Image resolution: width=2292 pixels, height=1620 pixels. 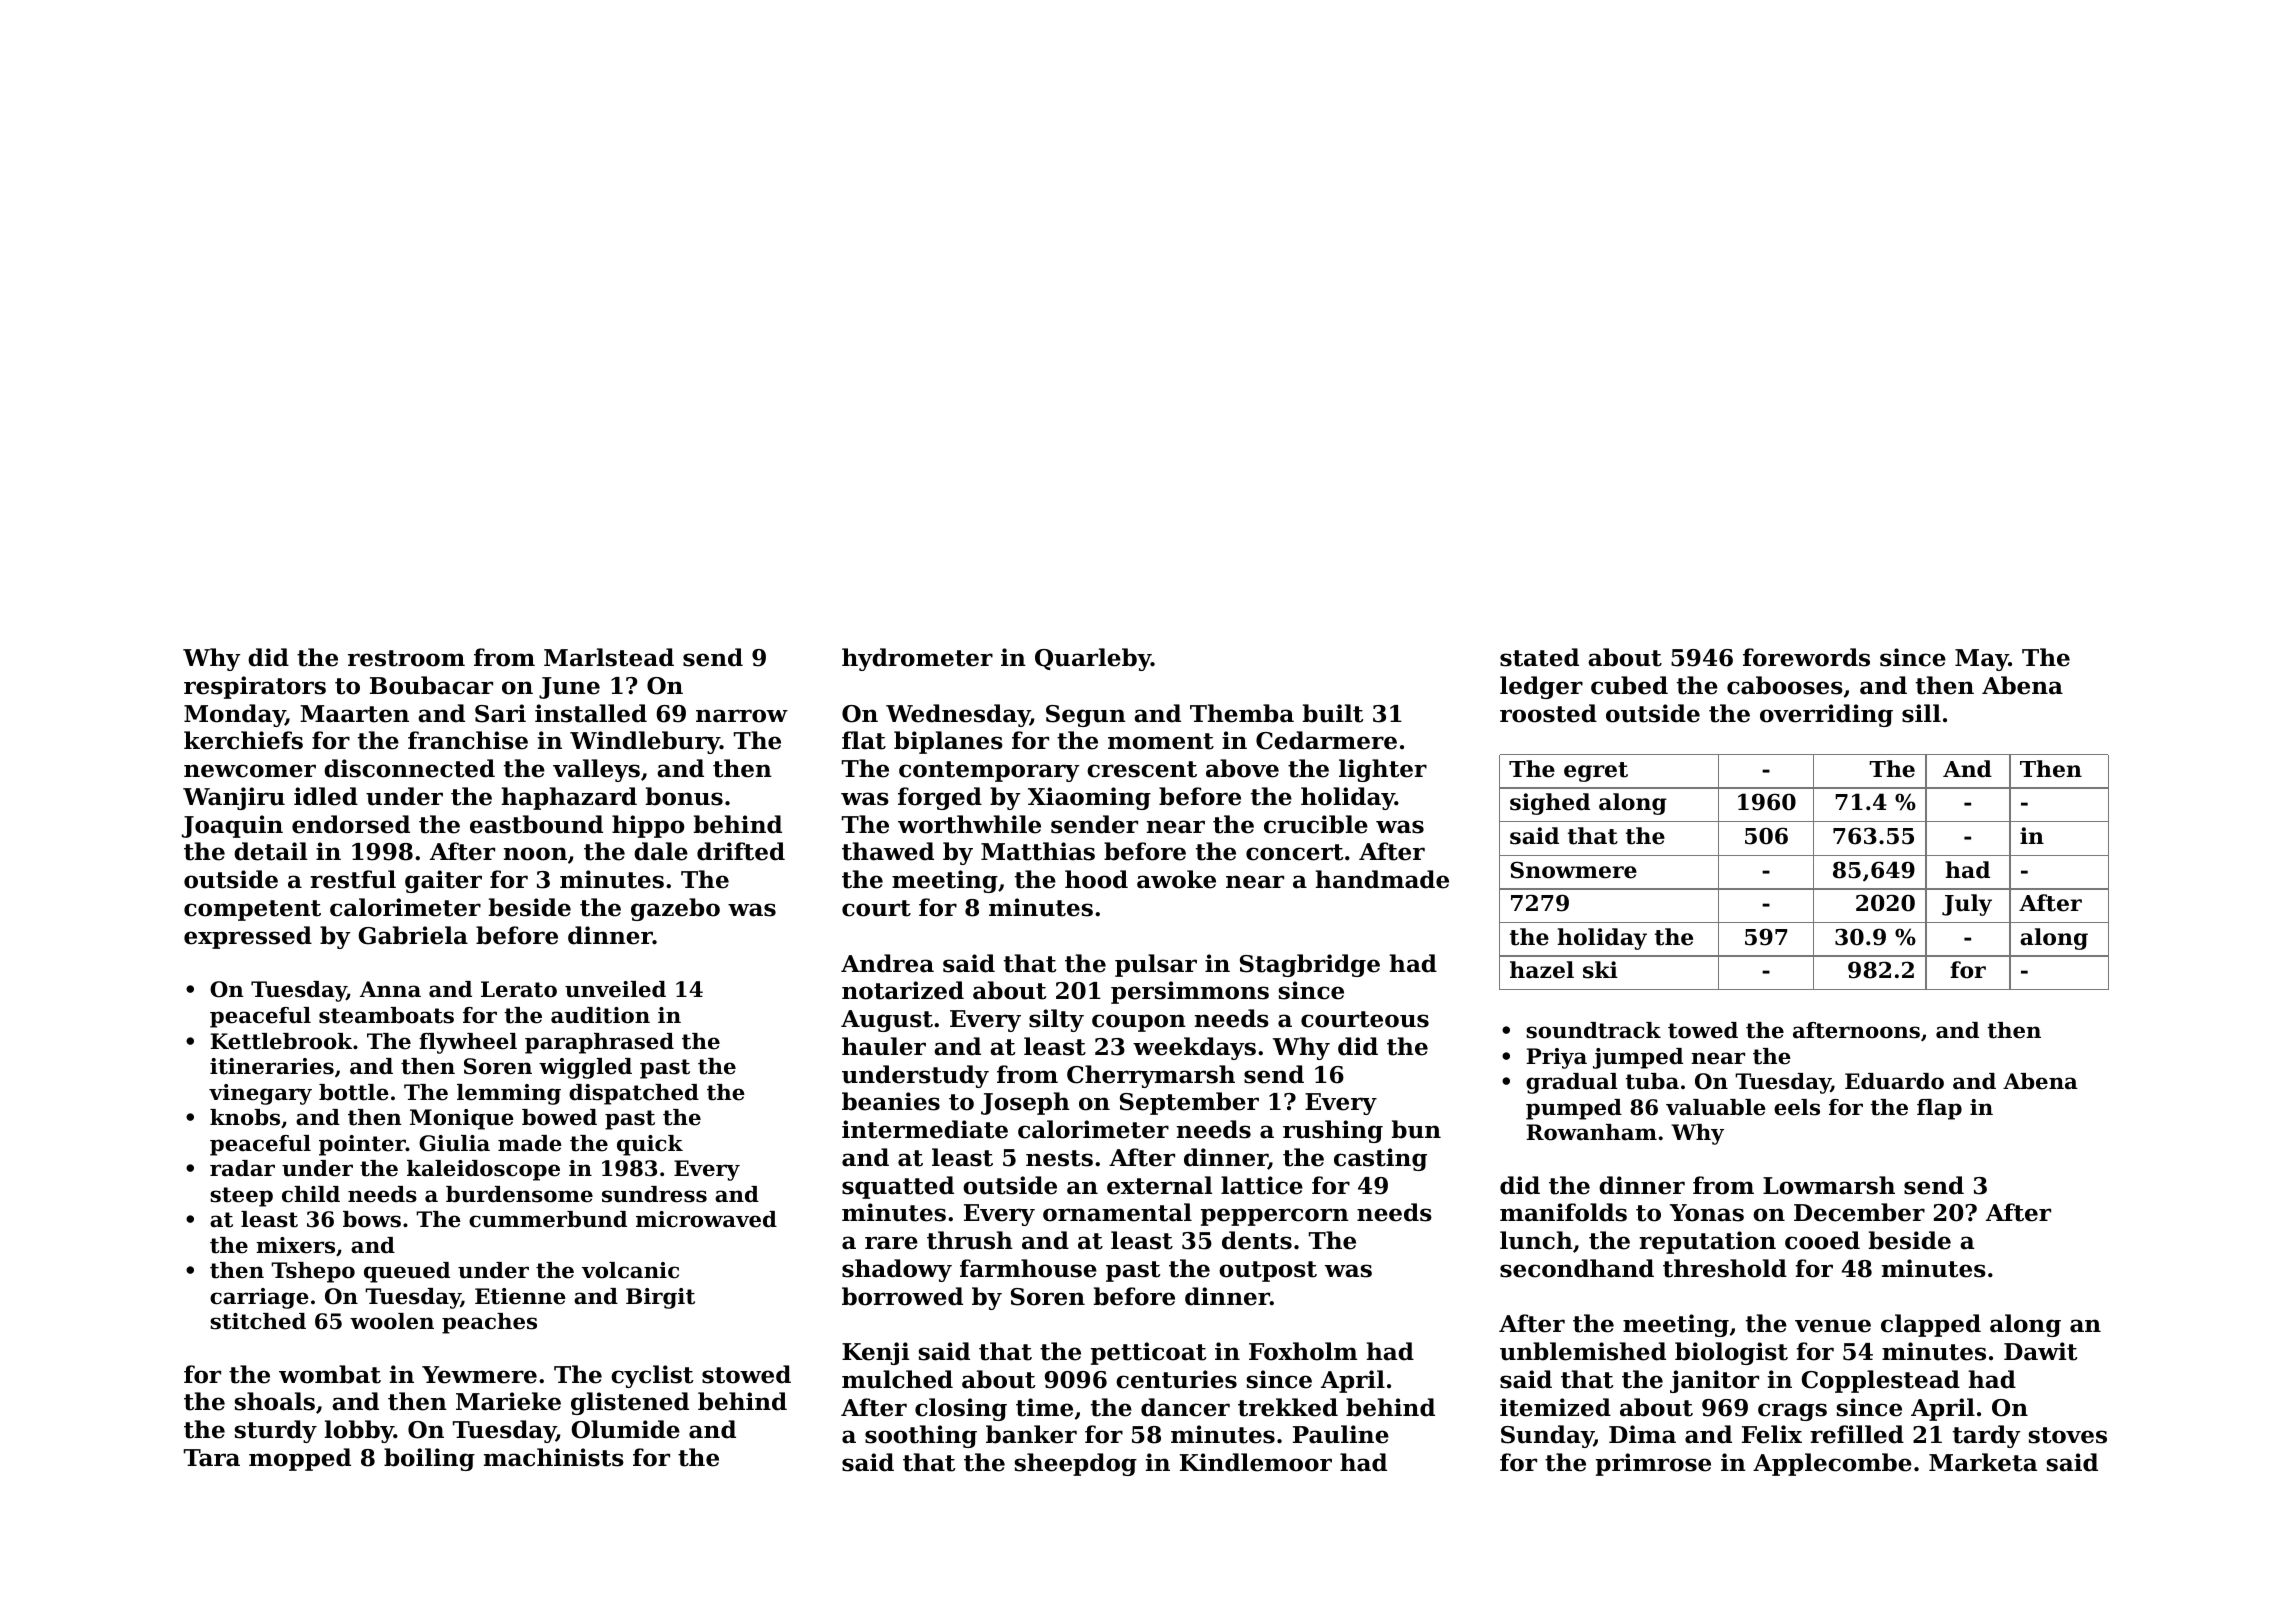 What do you see at coordinates (479, 1375) in the image?
I see `Yewmere` at bounding box center [479, 1375].
